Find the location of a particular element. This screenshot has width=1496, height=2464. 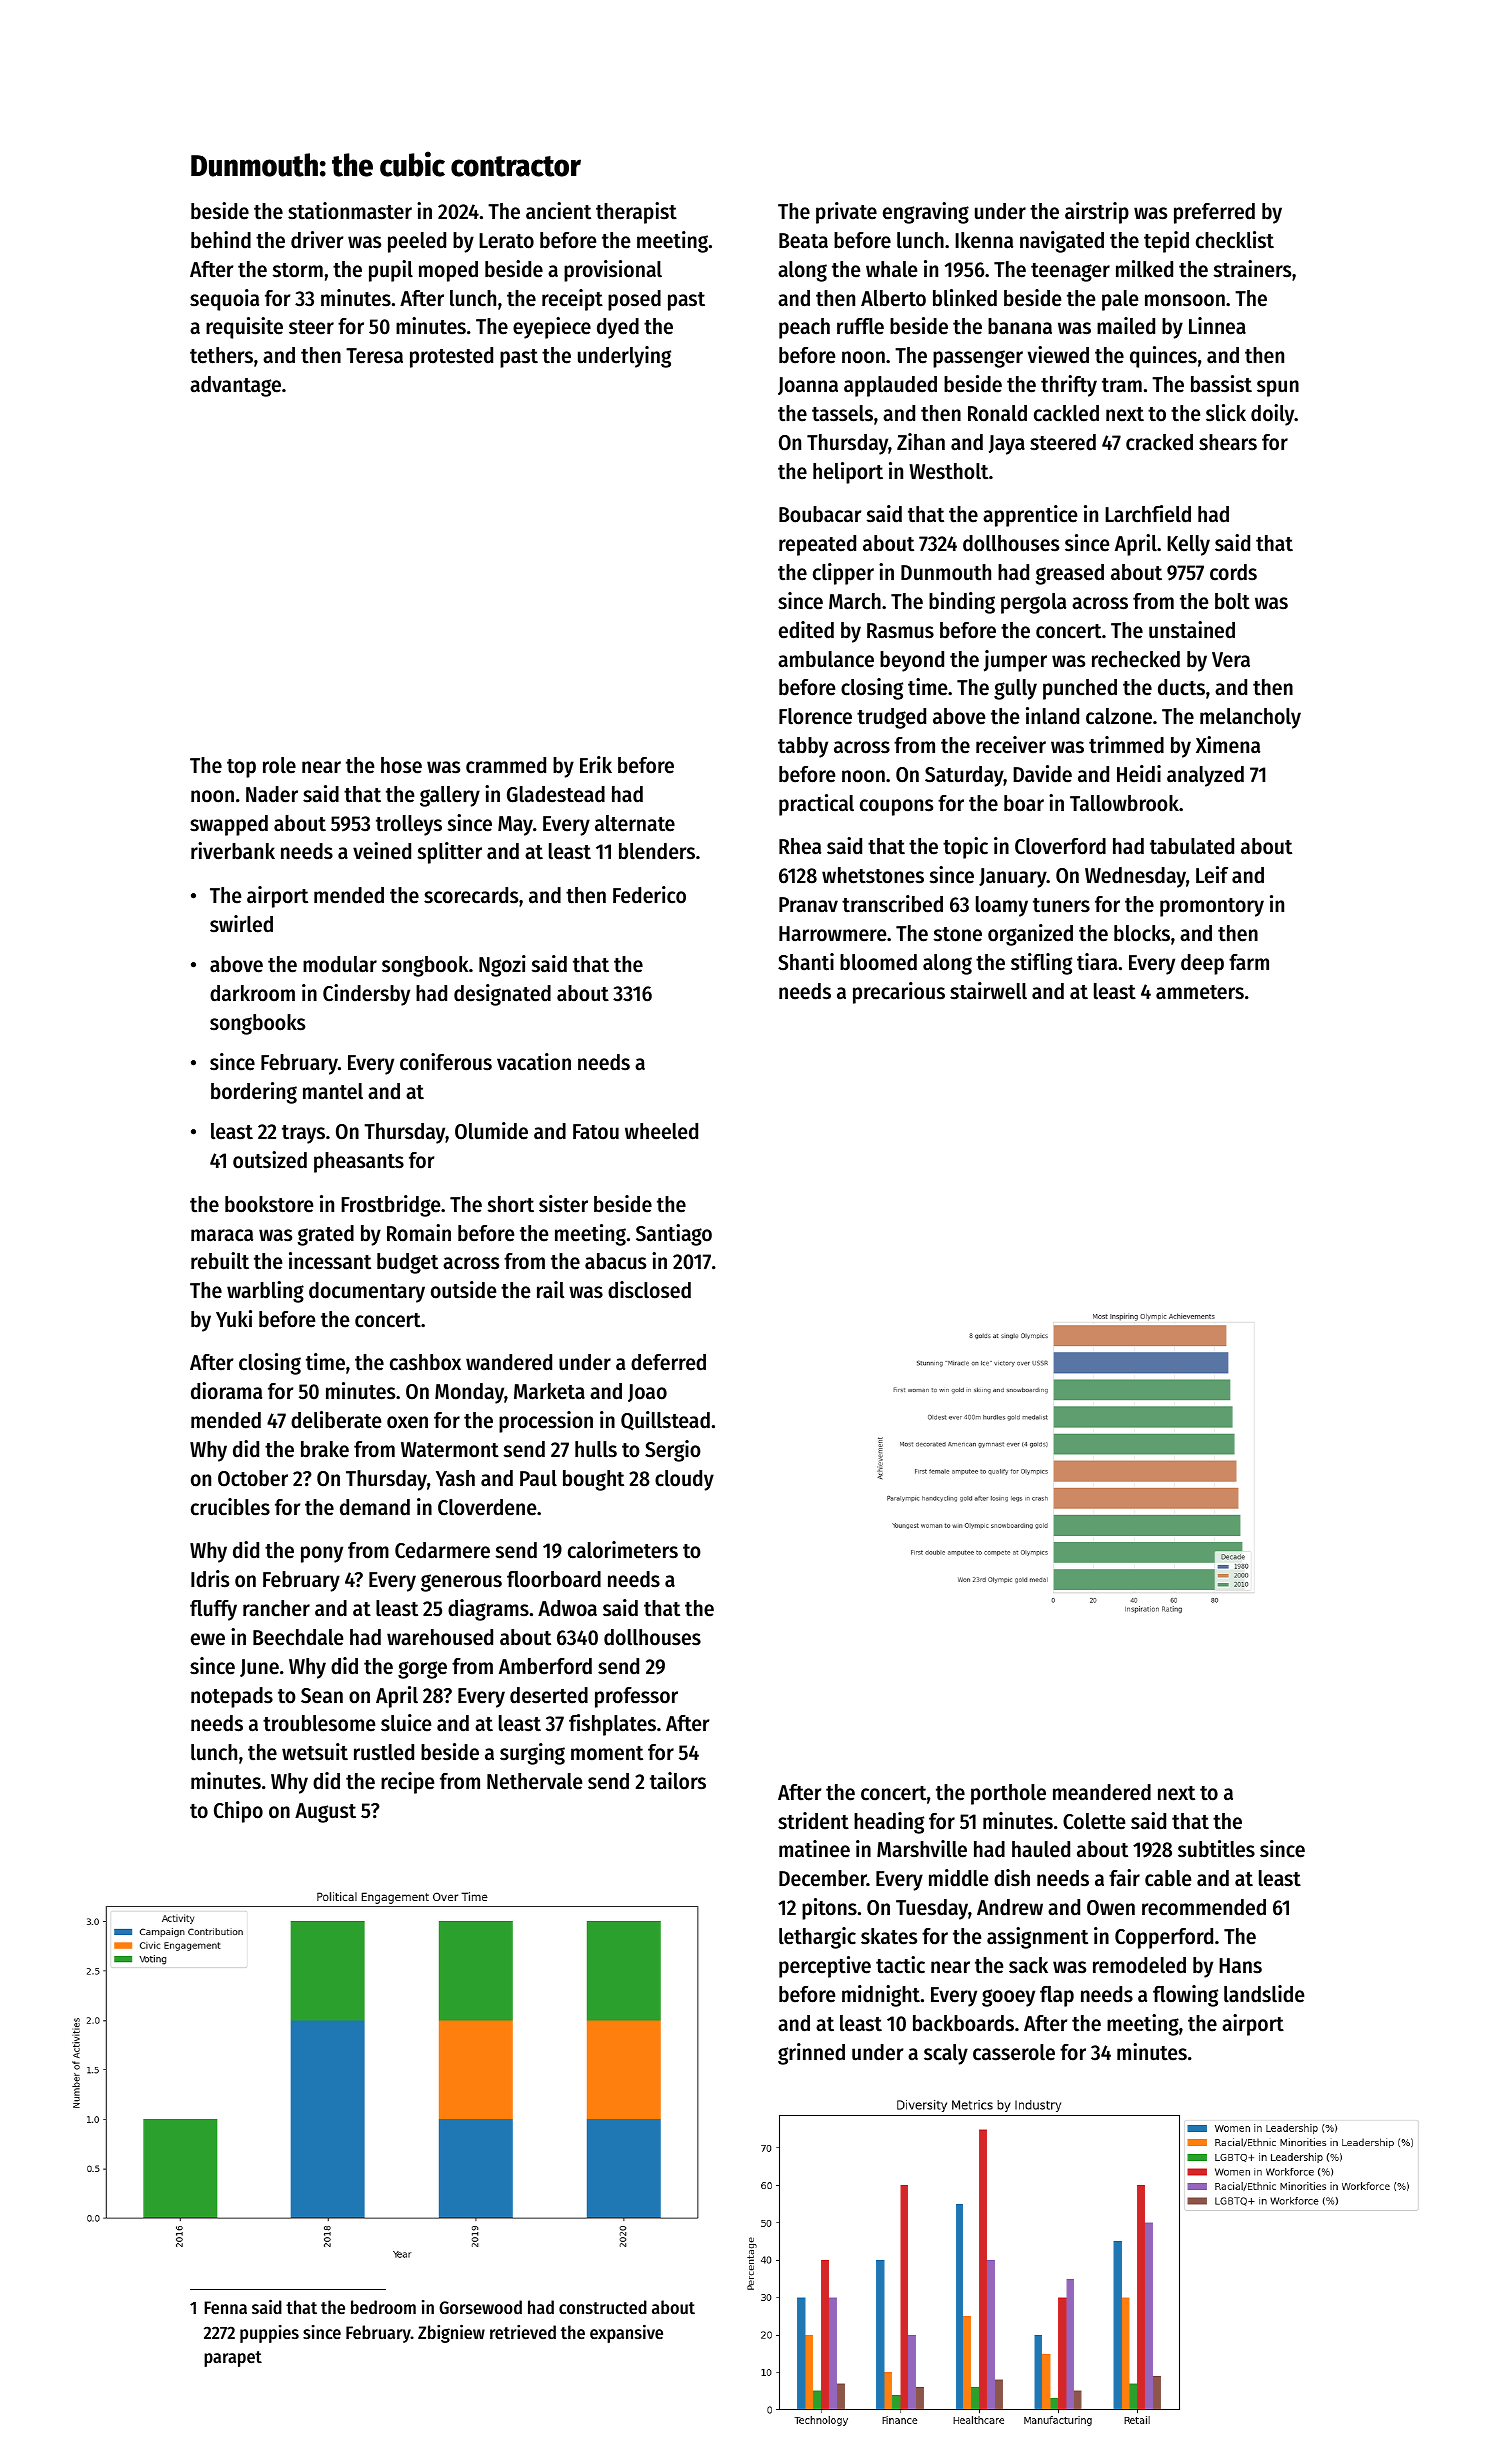

Erik is located at coordinates (596, 764).
